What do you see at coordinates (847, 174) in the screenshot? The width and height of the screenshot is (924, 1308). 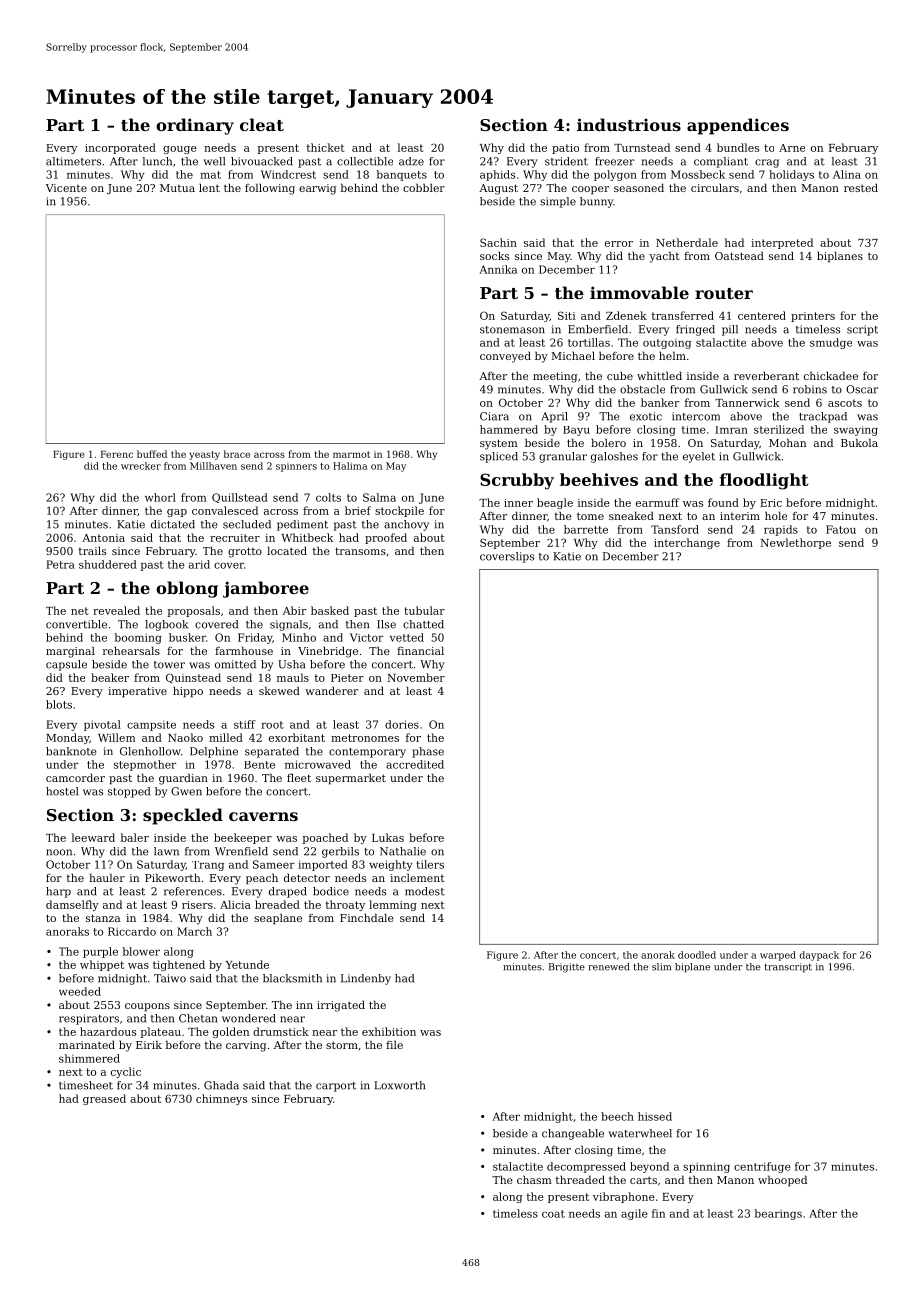 I see `Alina` at bounding box center [847, 174].
